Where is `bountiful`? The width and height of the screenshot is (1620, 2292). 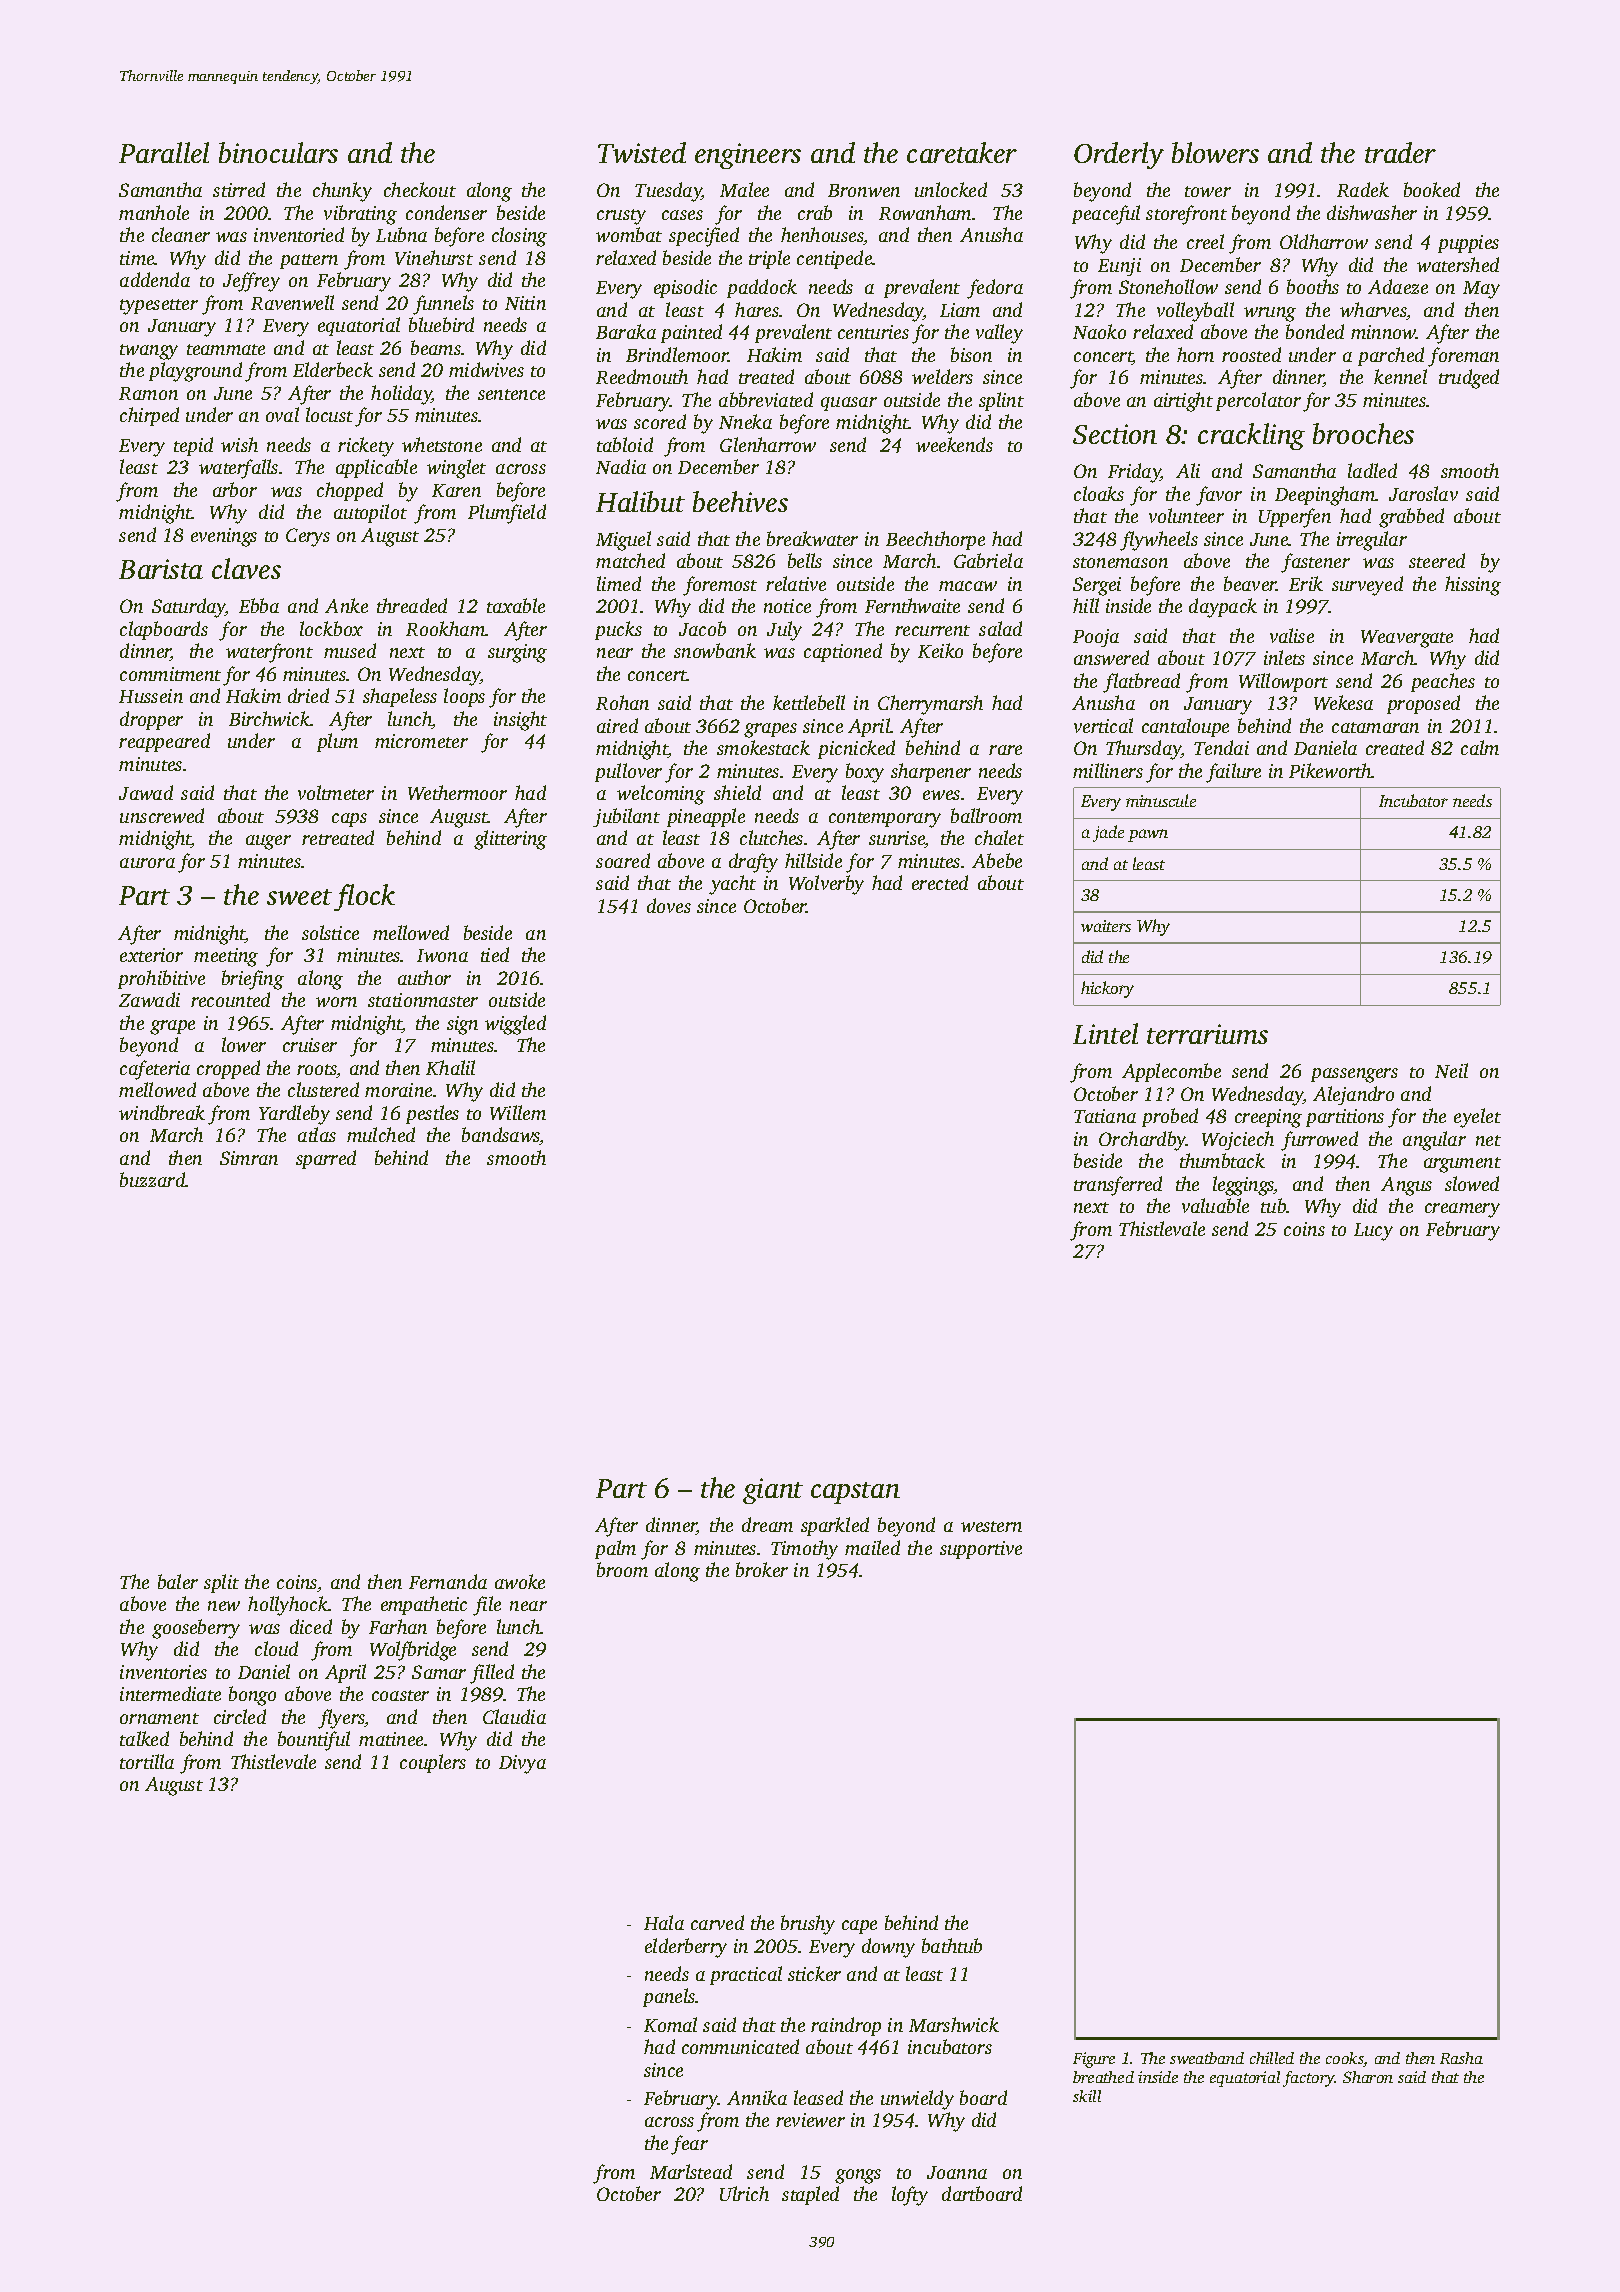
bountiful is located at coordinates (314, 1741).
